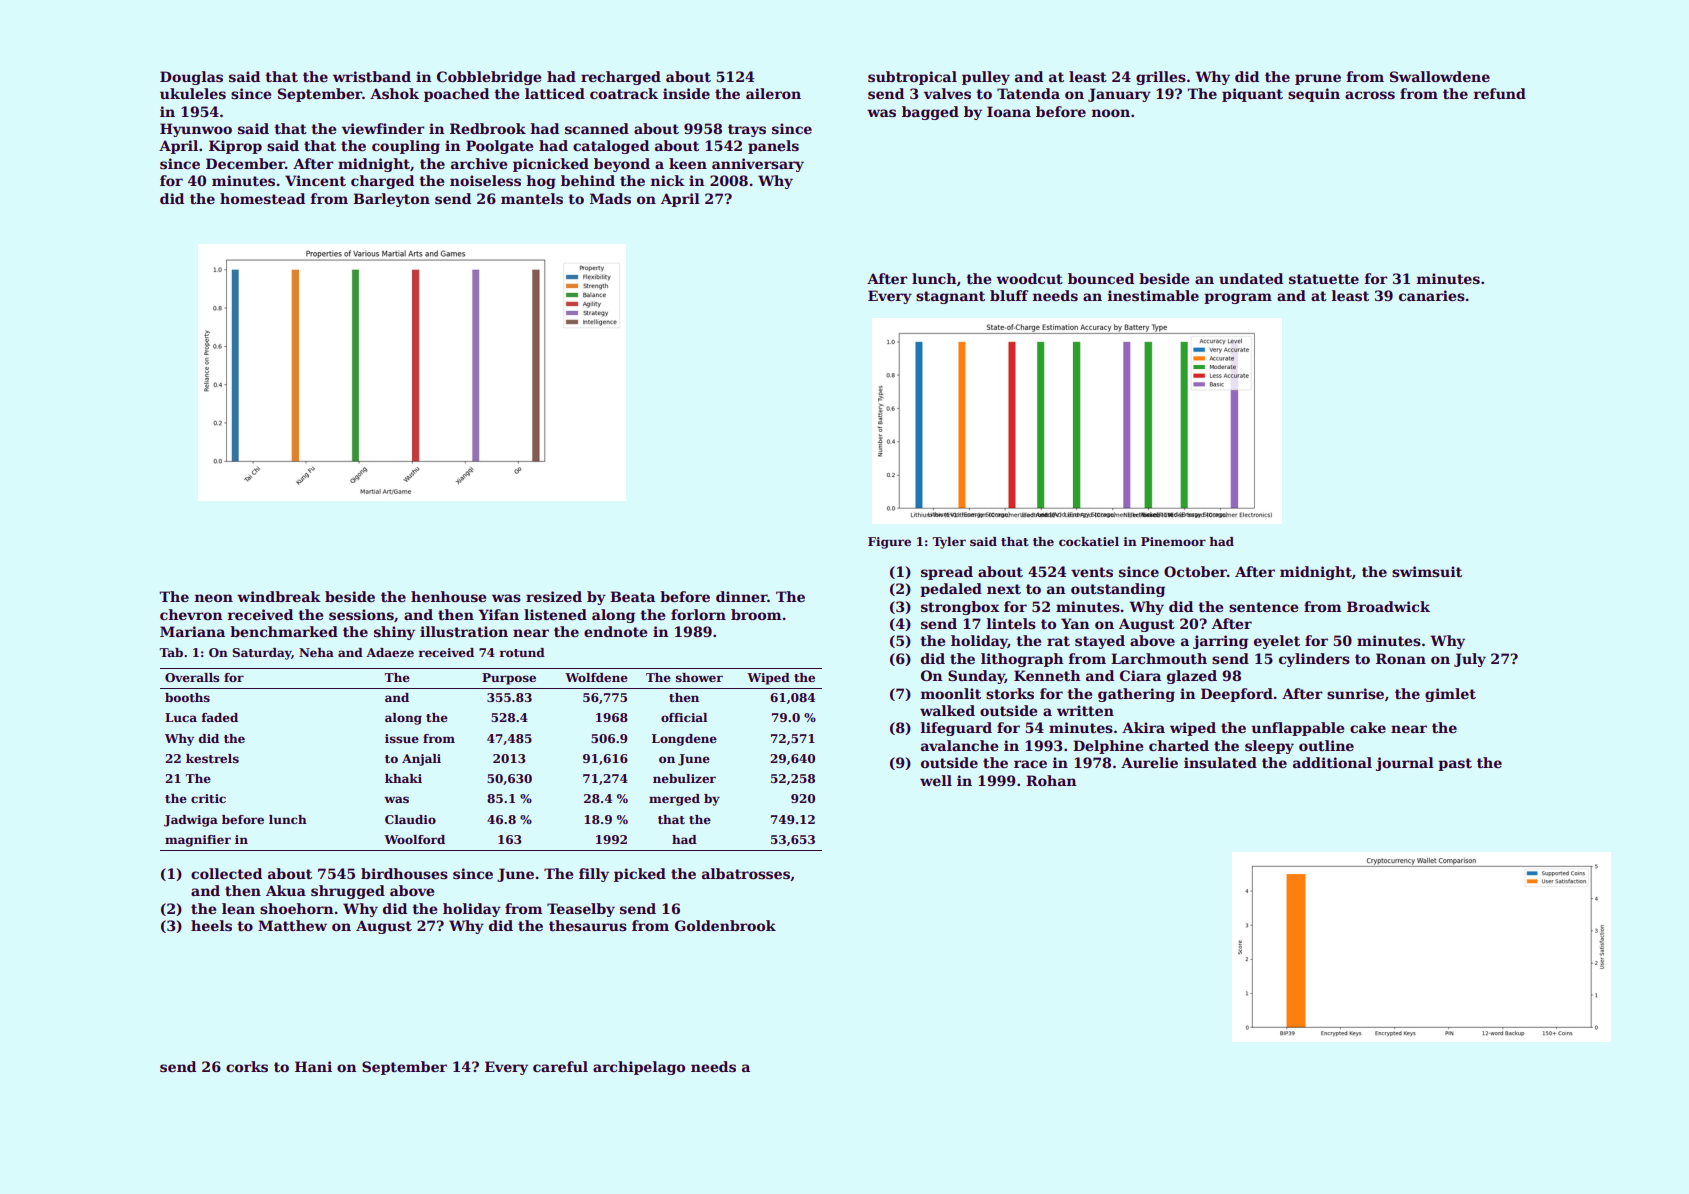  Describe the element at coordinates (316, 652) in the screenshot. I see `Neha` at that location.
